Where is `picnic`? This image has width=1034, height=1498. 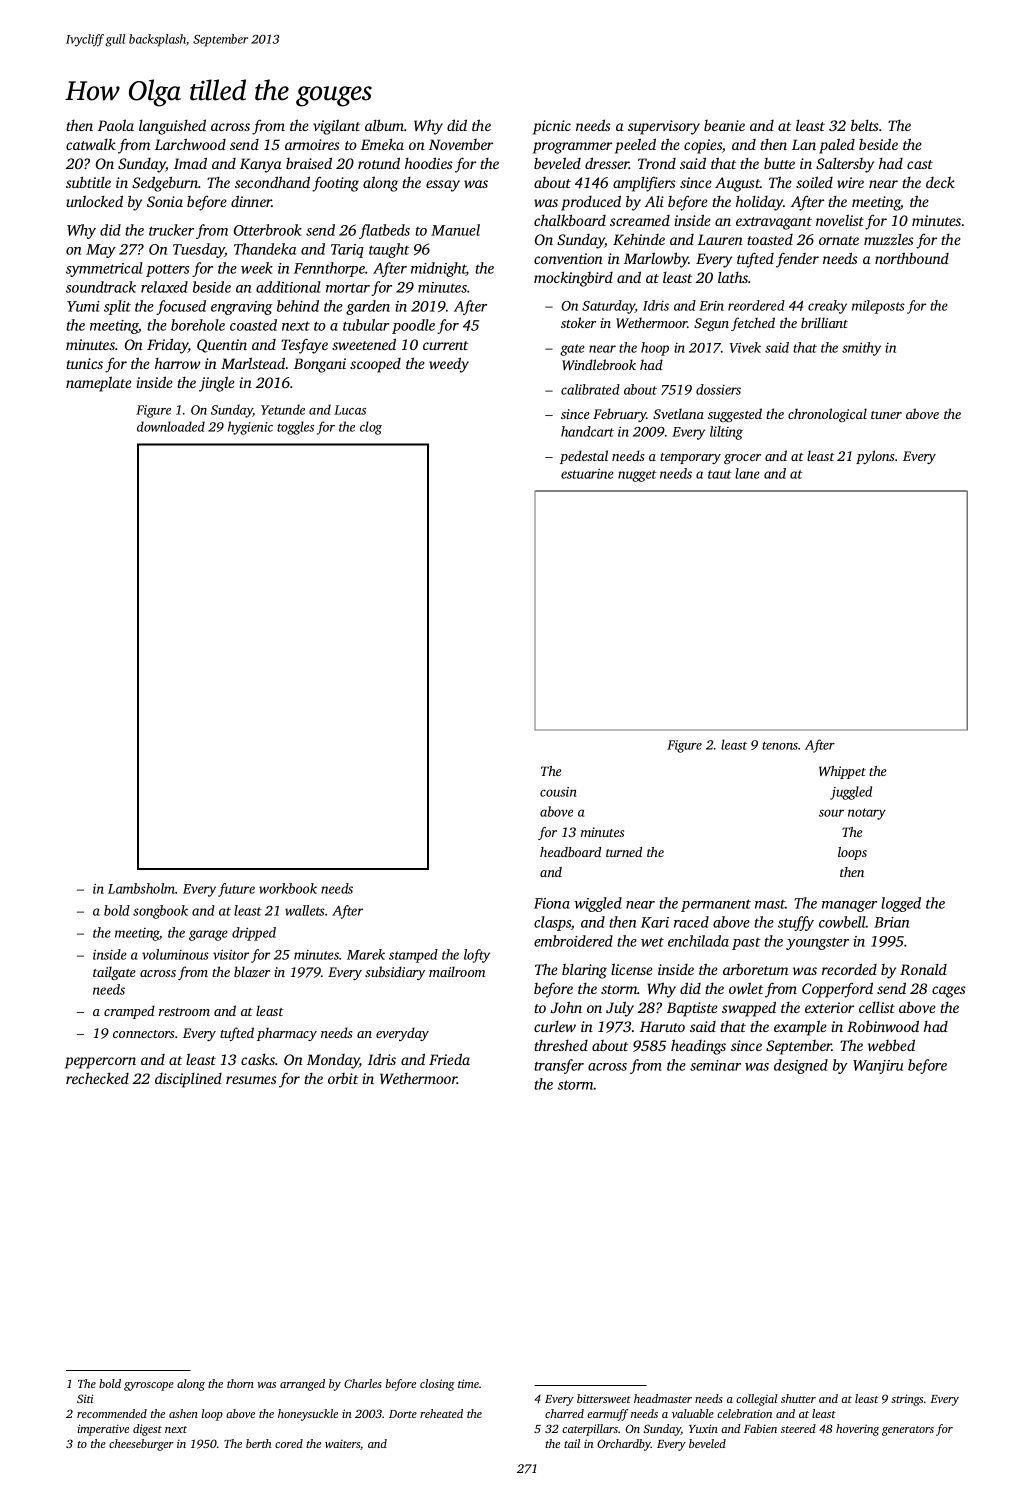
picnic is located at coordinates (552, 127).
